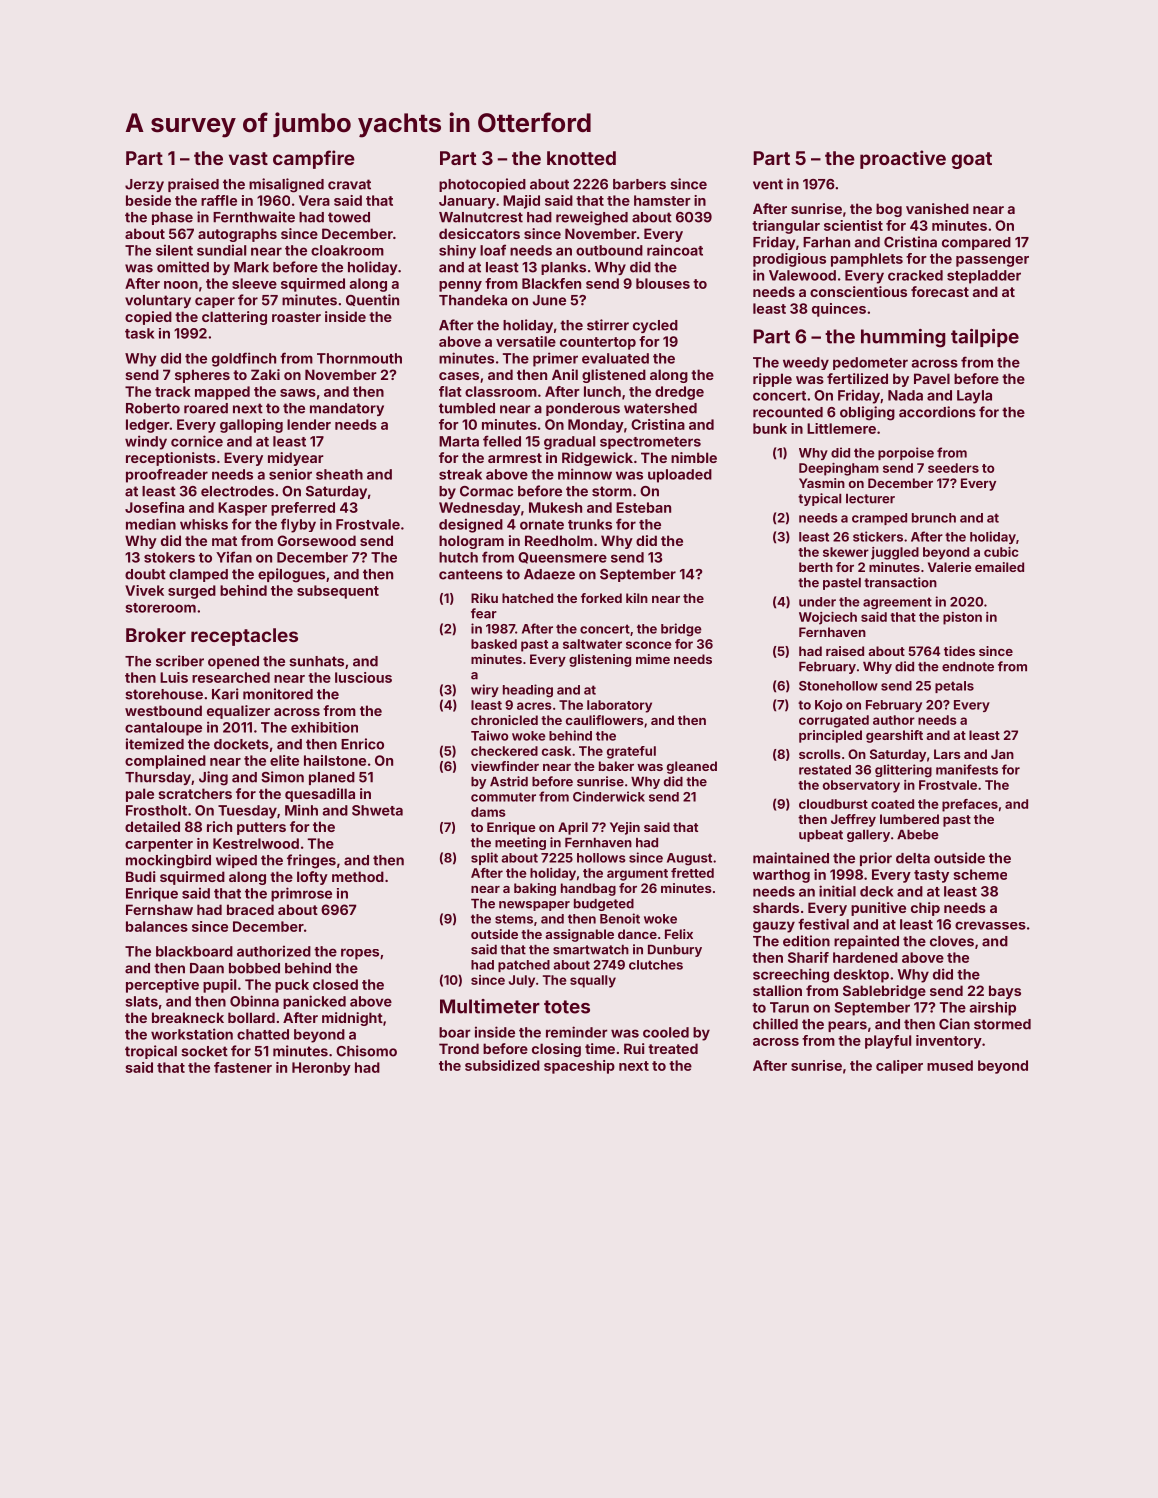 The width and height of the document is (1158, 1498). Describe the element at coordinates (903, 159) in the document. I see `proactive` at that location.
